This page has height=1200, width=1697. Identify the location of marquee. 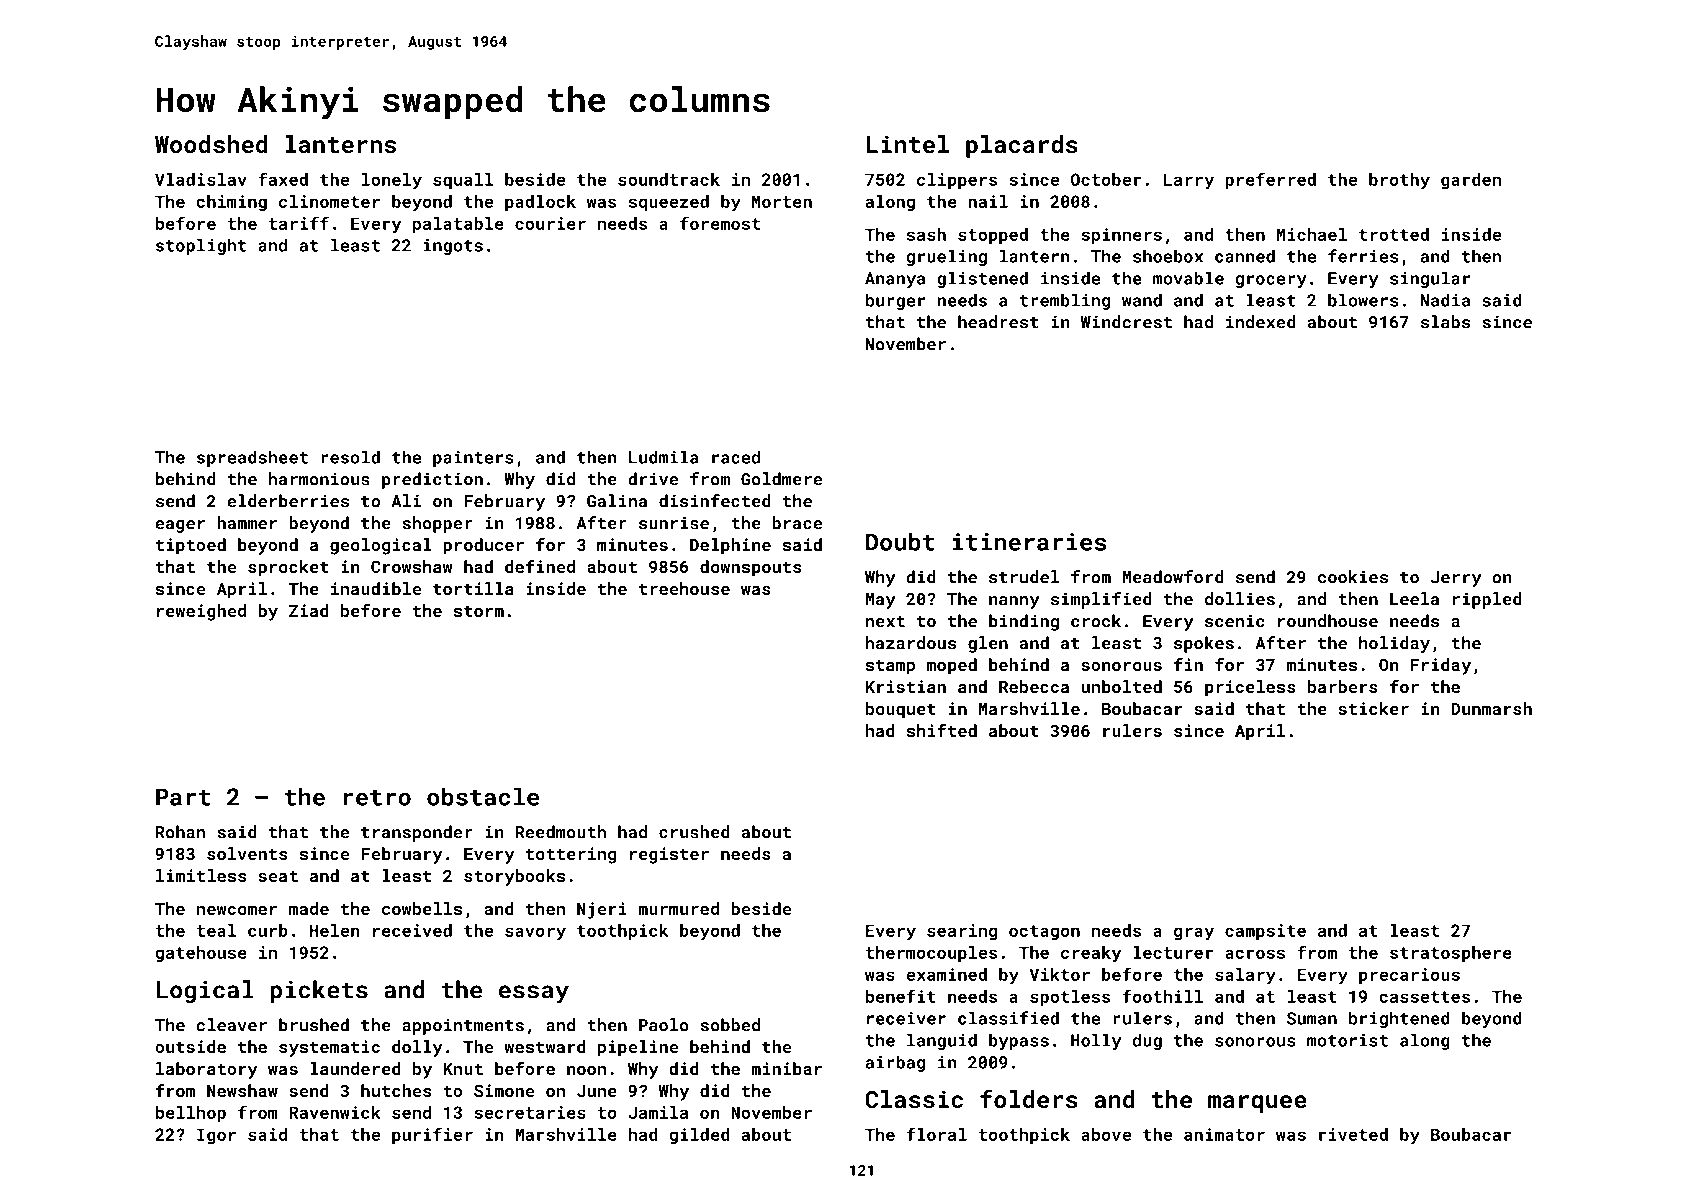
(1257, 1104).
